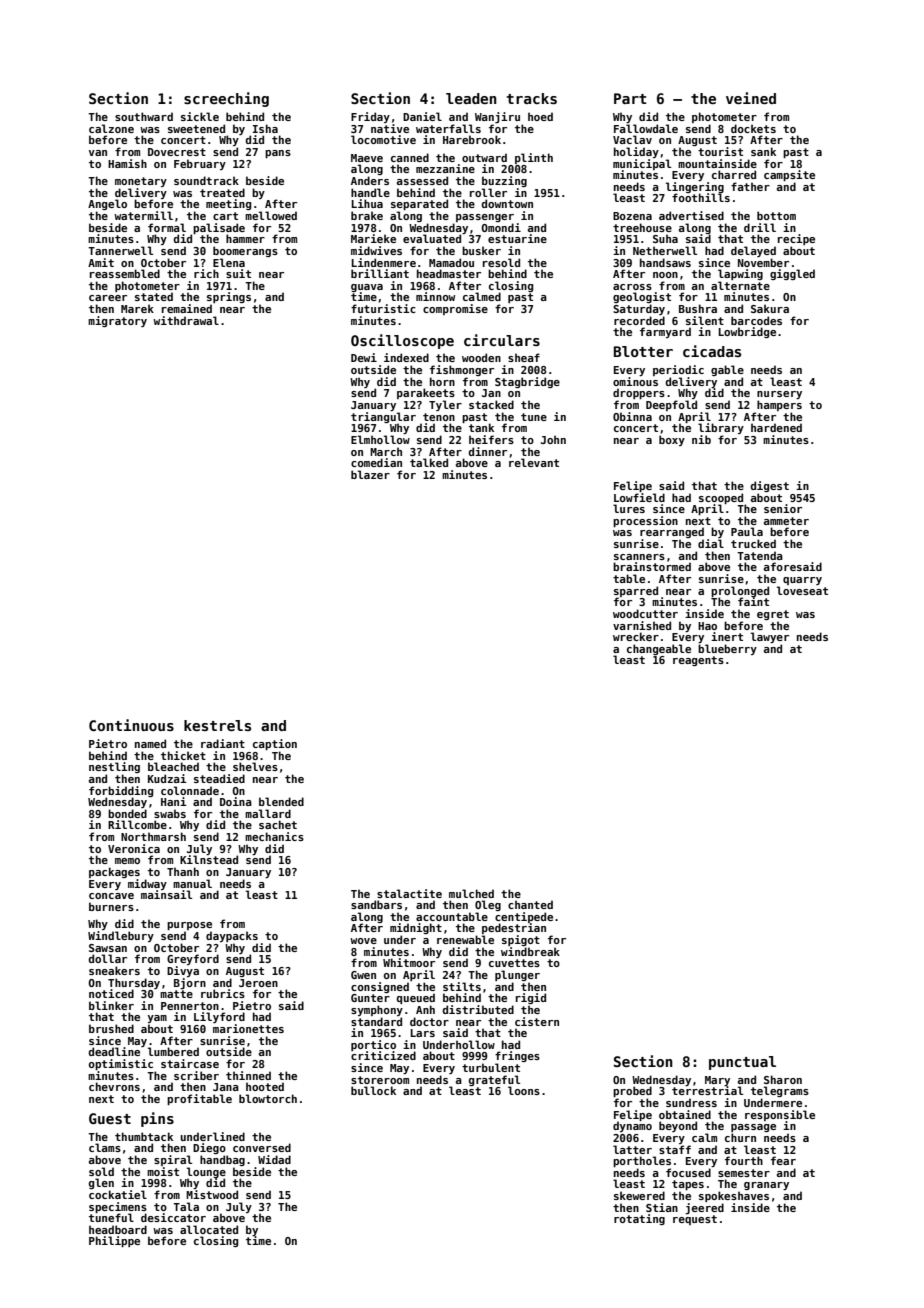  What do you see at coordinates (553, 439) in the screenshot?
I see `John` at bounding box center [553, 439].
